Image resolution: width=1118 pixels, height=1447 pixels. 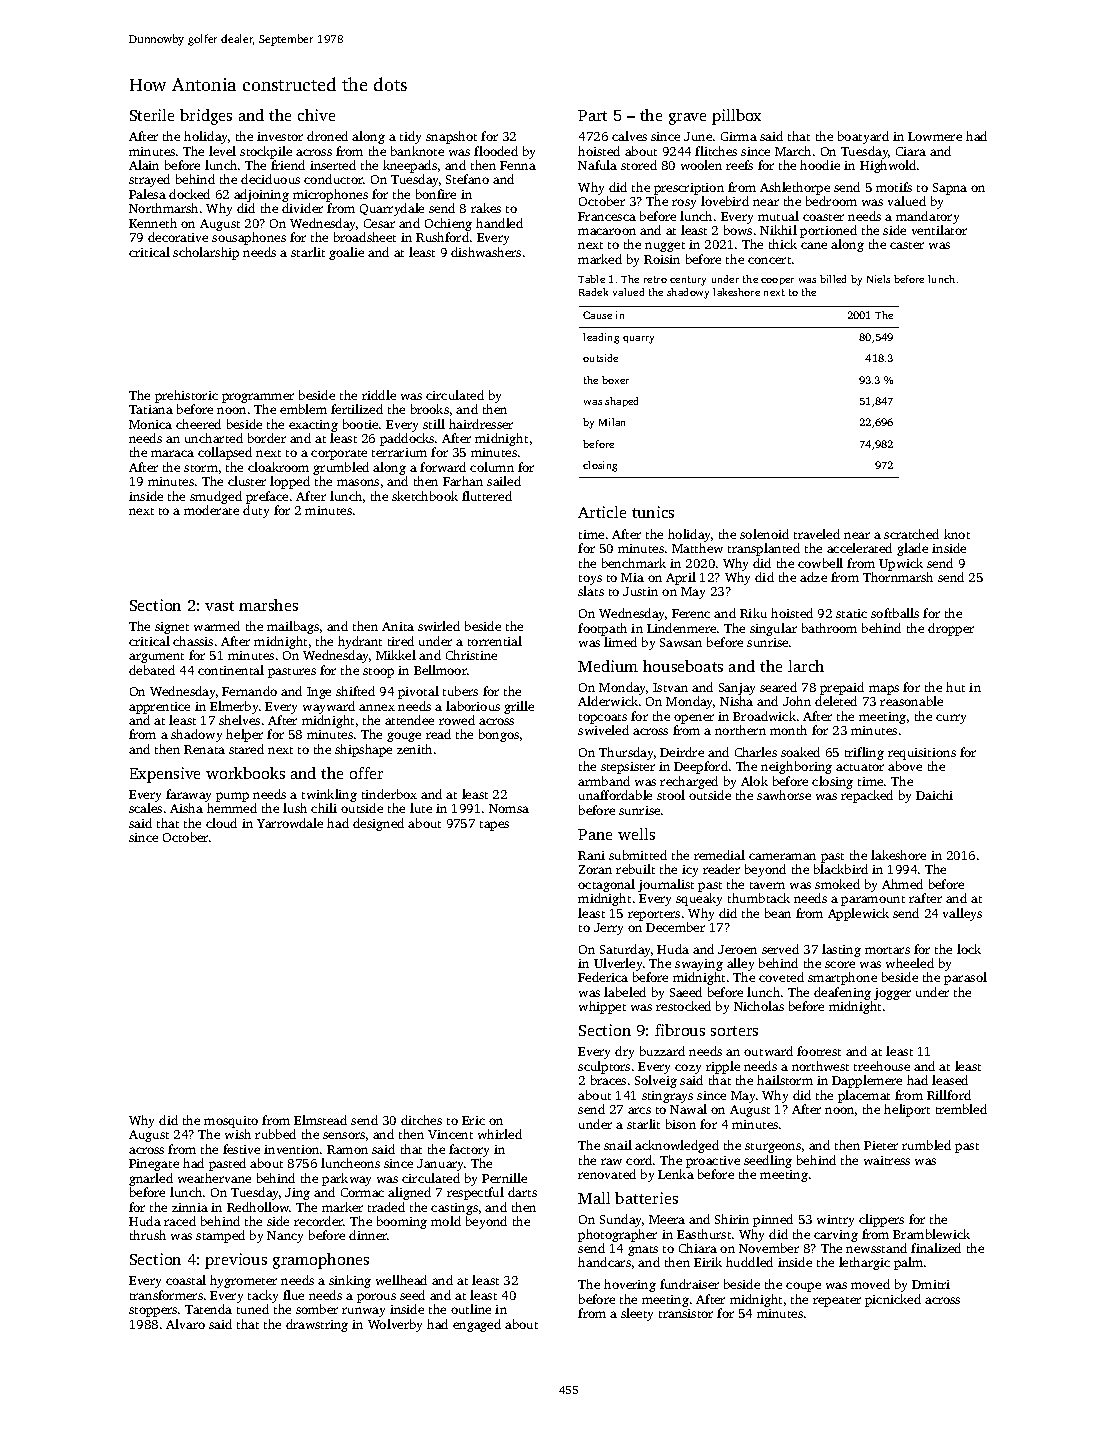 What do you see at coordinates (144, 165) in the page?
I see `Alain` at bounding box center [144, 165].
